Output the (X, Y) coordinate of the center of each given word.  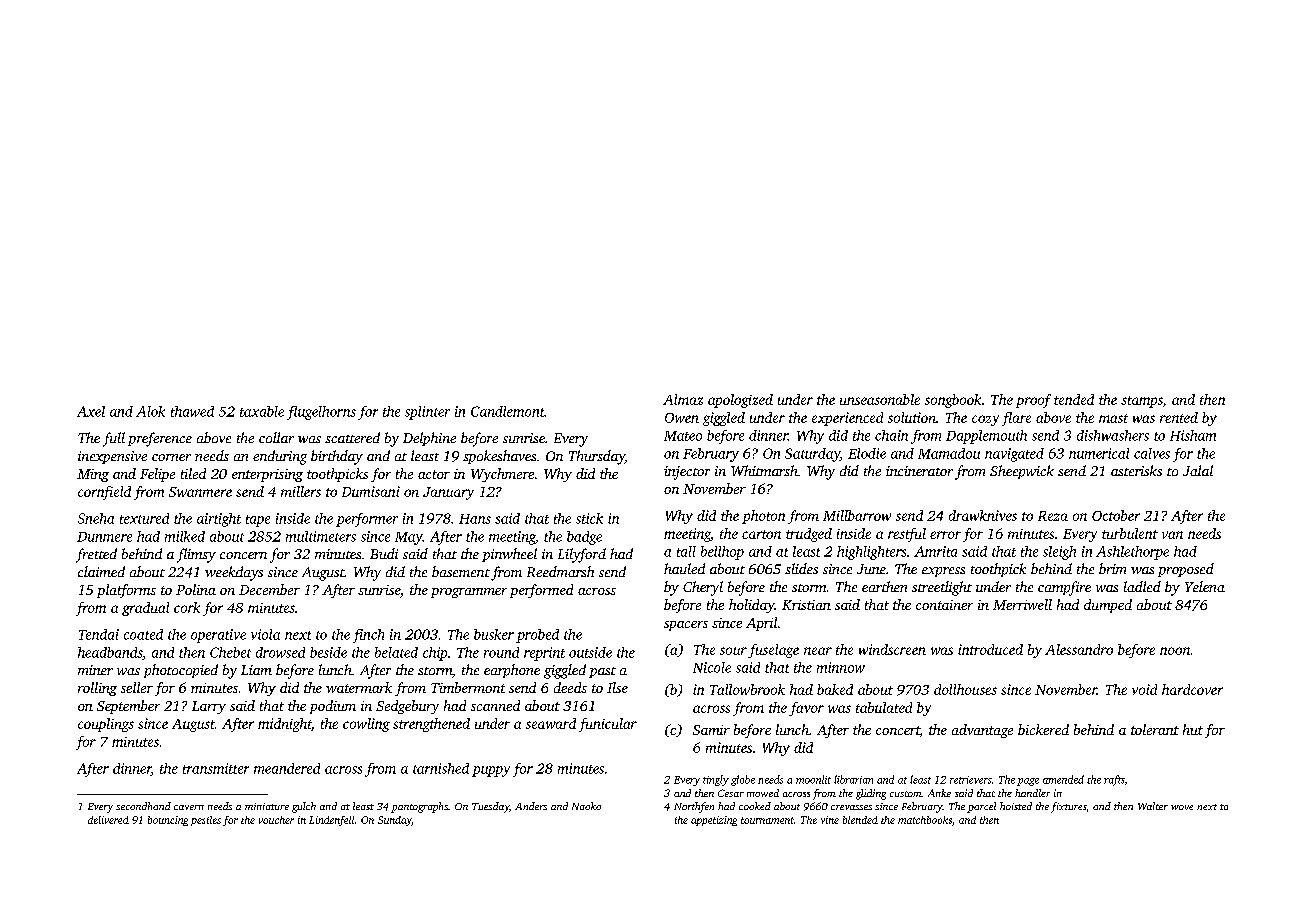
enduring (280, 457)
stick (589, 518)
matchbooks (925, 820)
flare (1016, 419)
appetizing (714, 821)
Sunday (395, 821)
